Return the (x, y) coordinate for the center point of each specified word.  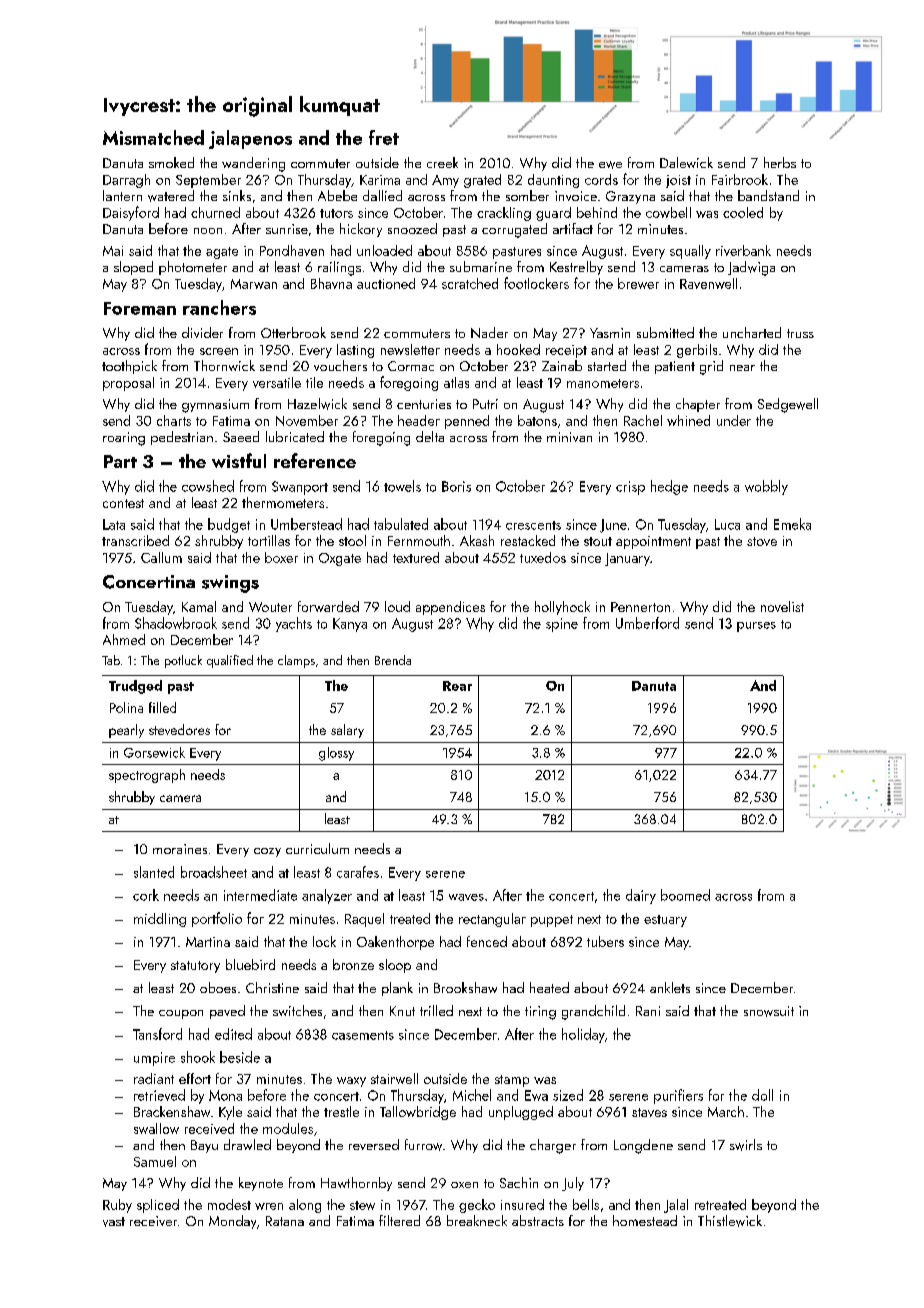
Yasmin (610, 333)
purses (756, 627)
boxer (281, 557)
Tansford (157, 1034)
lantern (122, 195)
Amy (445, 181)
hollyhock (562, 608)
